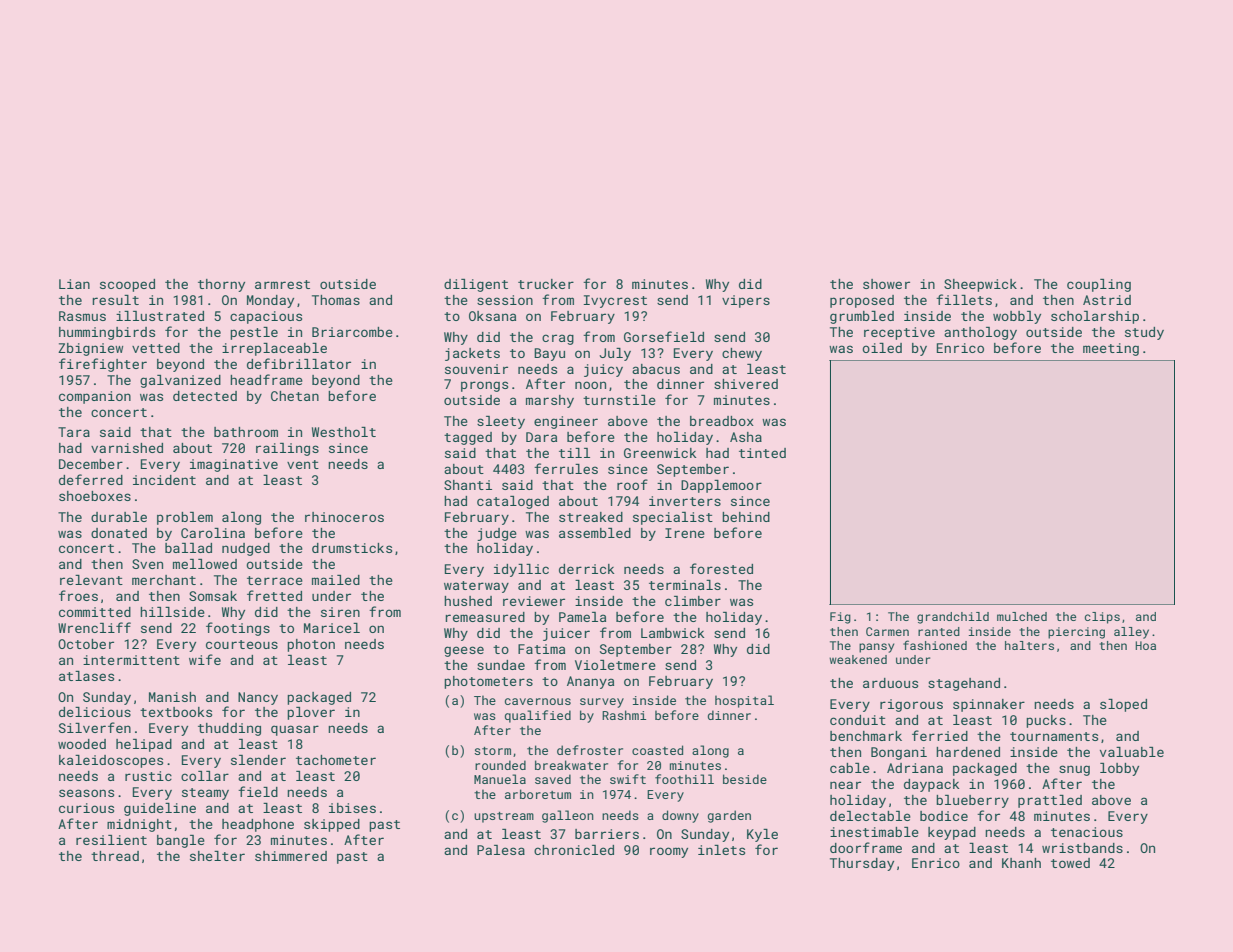 The width and height of the image is (1233, 952). What do you see at coordinates (660, 453) in the image?
I see `Greenwick` at bounding box center [660, 453].
